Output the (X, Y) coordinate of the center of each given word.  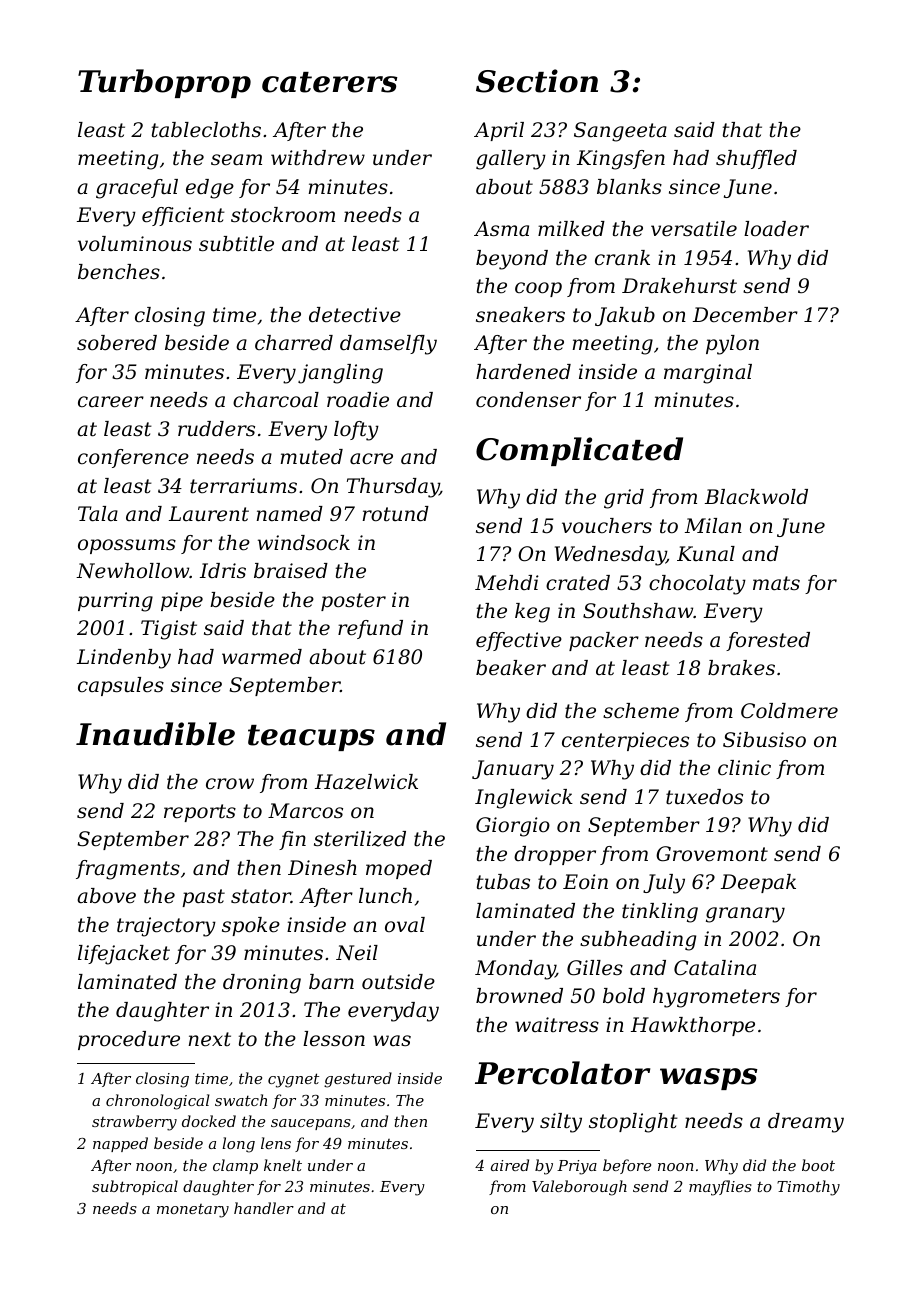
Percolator (562, 1073)
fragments (128, 870)
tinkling (660, 913)
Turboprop (164, 83)
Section (537, 81)
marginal (708, 374)
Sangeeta (620, 132)
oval (405, 924)
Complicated (579, 451)
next (210, 1039)
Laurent (209, 514)
